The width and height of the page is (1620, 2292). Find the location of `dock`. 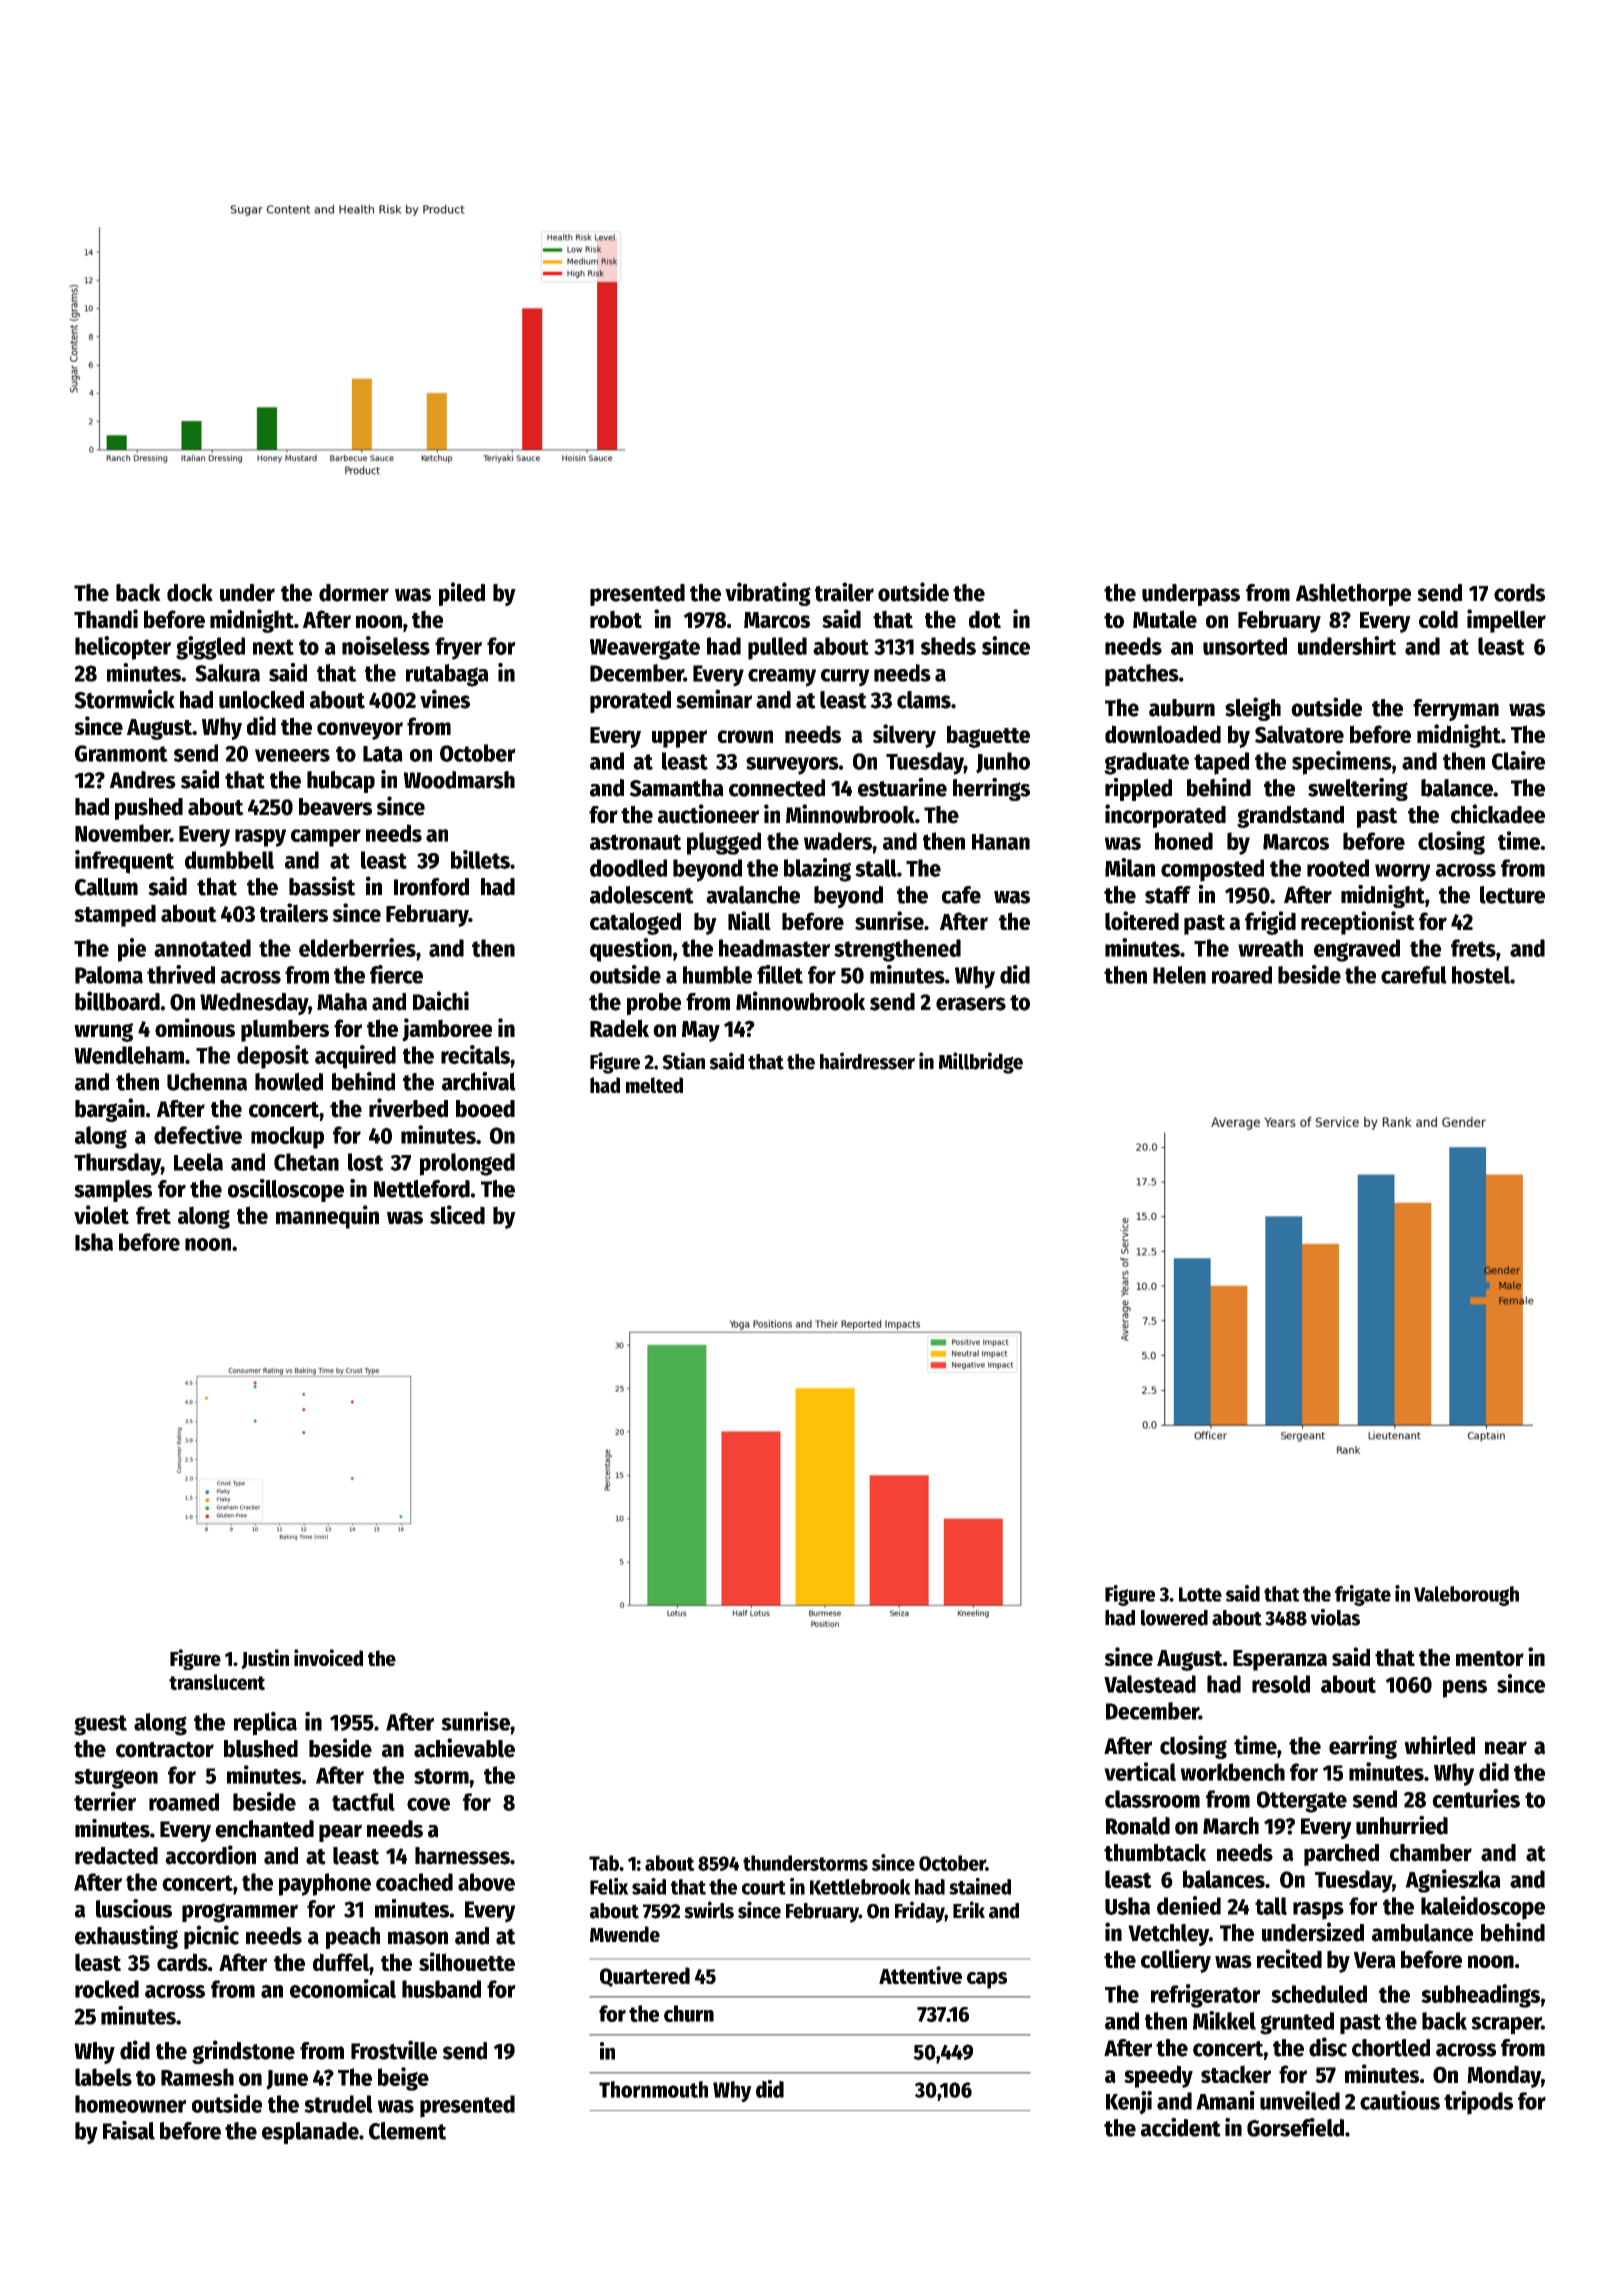

dock is located at coordinates (190, 593).
